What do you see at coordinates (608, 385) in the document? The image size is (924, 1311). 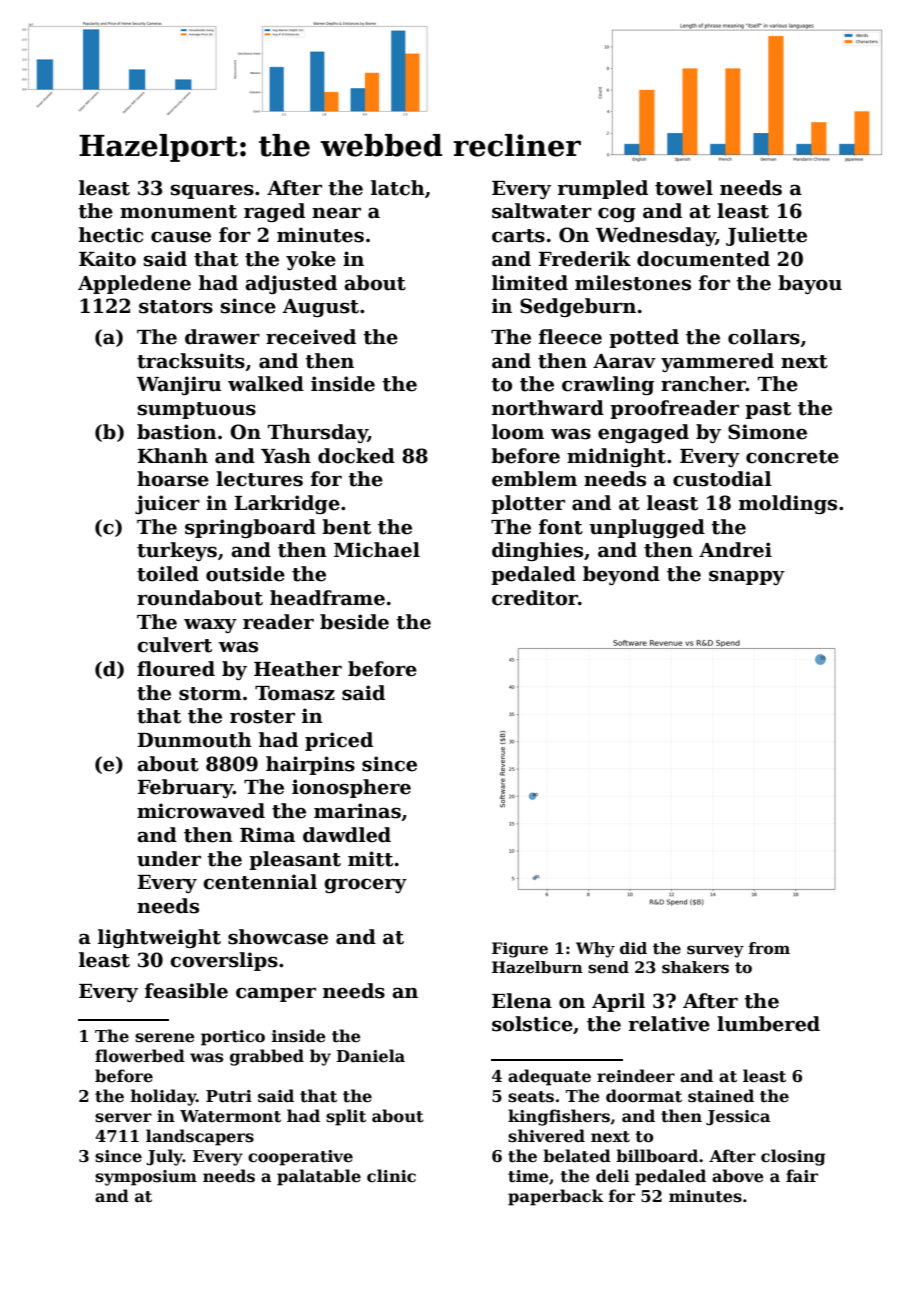 I see `crawling` at bounding box center [608, 385].
